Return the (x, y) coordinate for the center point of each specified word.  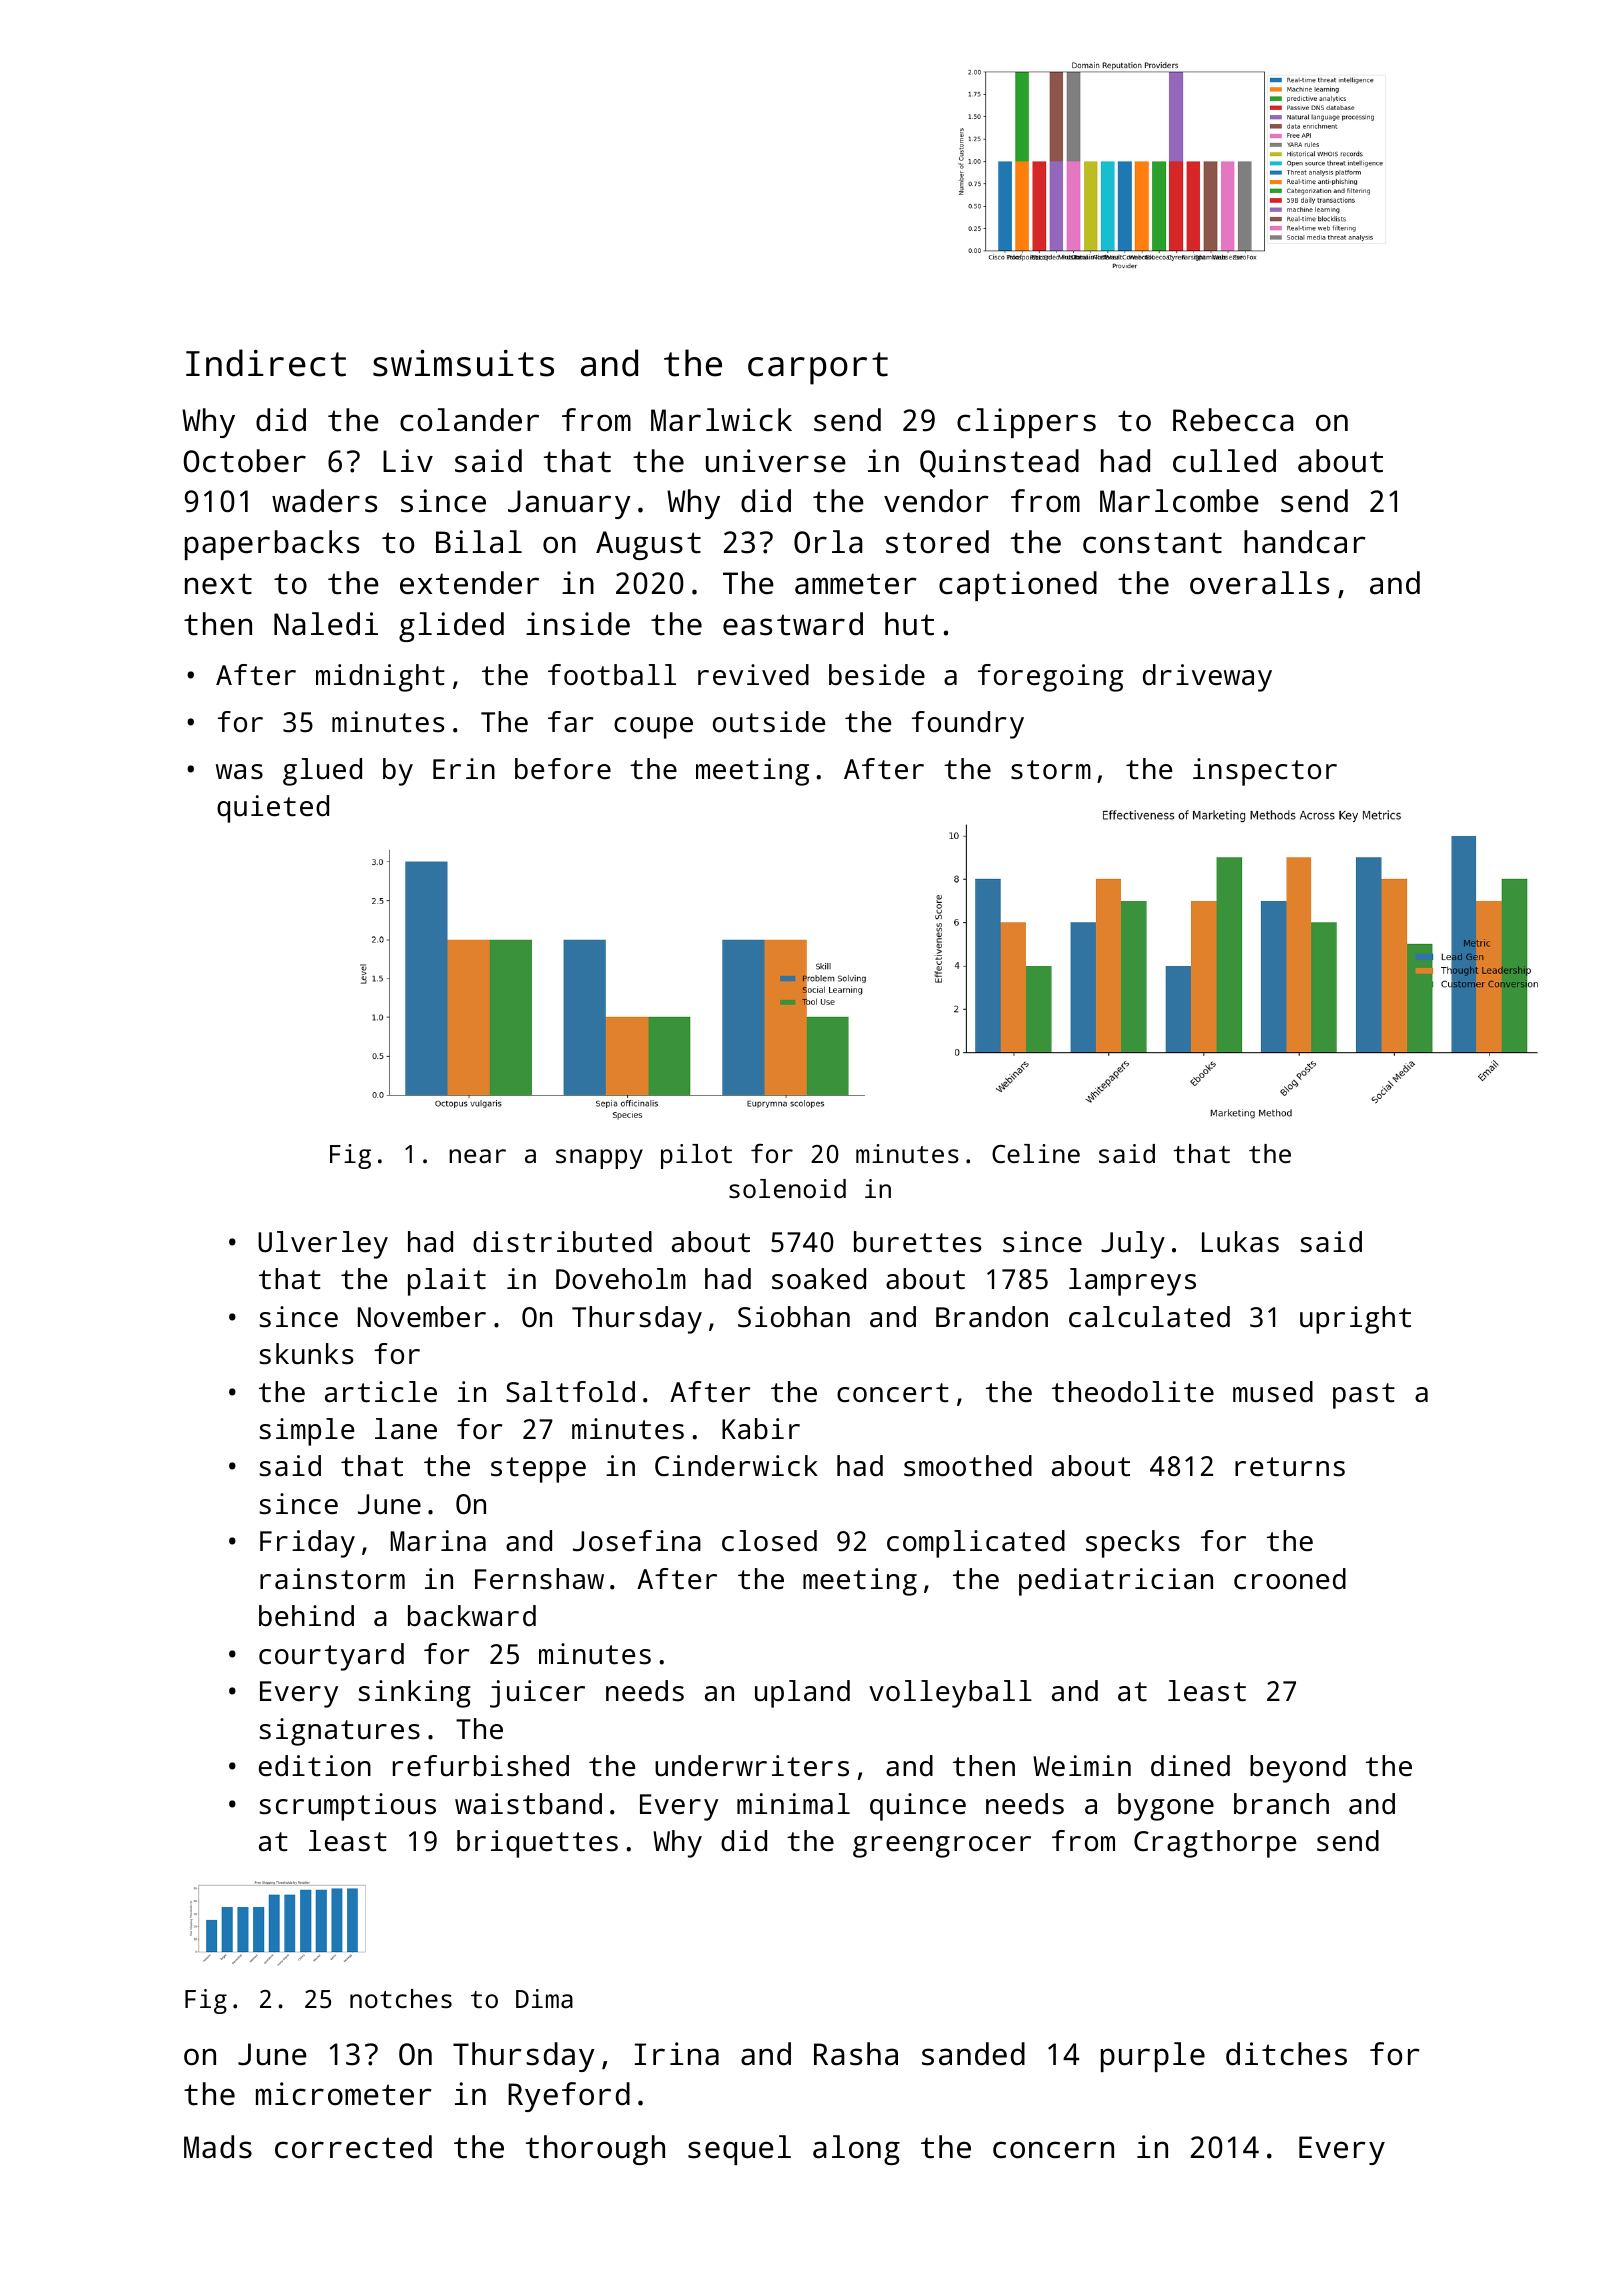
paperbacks (272, 545)
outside (769, 722)
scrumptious (347, 1807)
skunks (306, 1354)
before (563, 769)
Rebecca (1233, 420)
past (1364, 1396)
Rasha (856, 2054)
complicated (976, 1544)
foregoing (1050, 678)
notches (401, 1998)
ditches (1286, 2054)
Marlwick (721, 420)
